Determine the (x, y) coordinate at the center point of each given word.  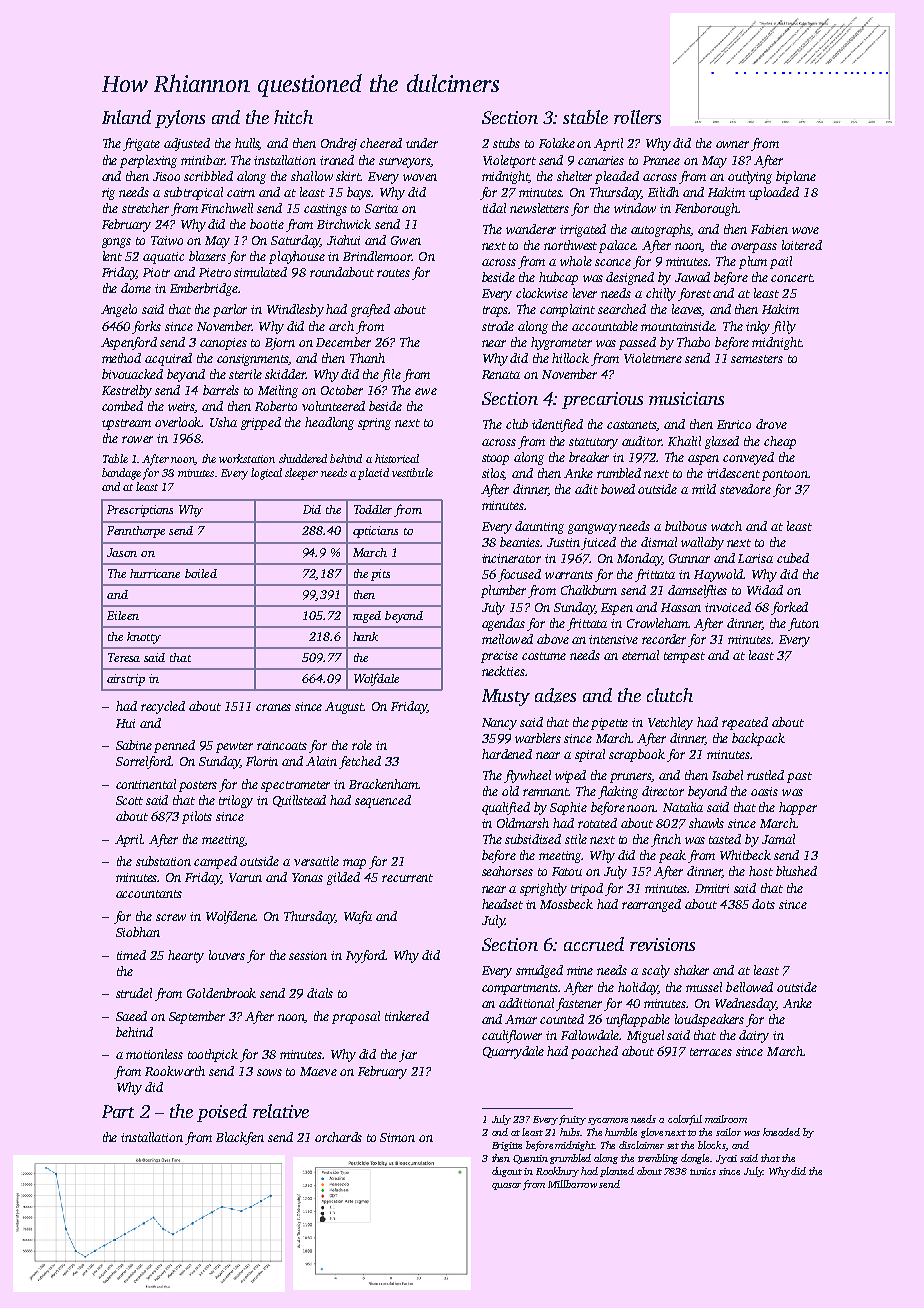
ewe (426, 391)
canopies (223, 344)
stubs (506, 143)
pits (380, 575)
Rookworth (175, 1071)
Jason (122, 552)
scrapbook (637, 755)
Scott (129, 800)
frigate (141, 144)
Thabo (693, 342)
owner (732, 144)
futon (803, 624)
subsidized (533, 839)
